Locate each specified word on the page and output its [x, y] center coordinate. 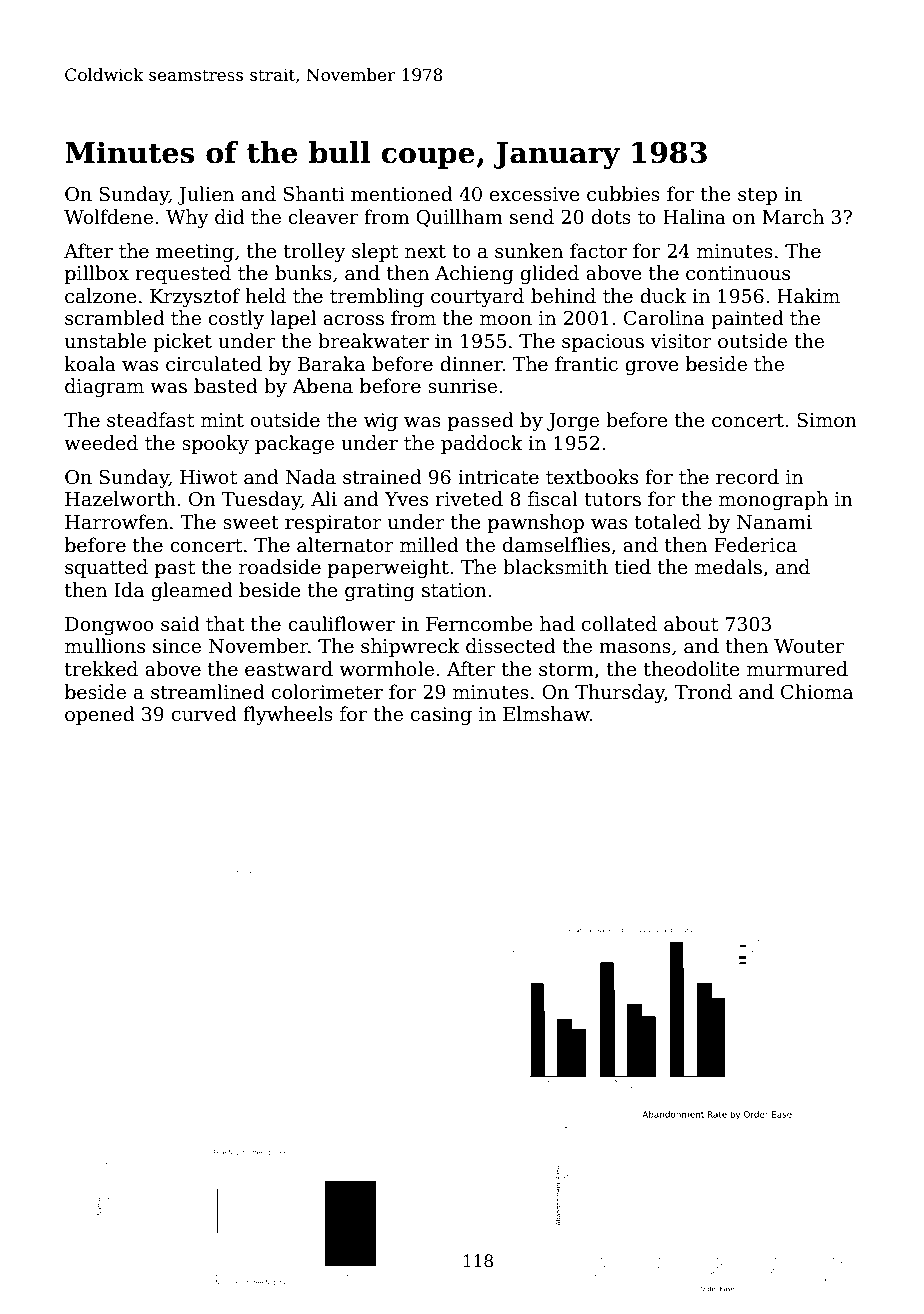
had [557, 624]
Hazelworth [120, 499]
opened [100, 715]
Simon [827, 420]
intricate [498, 477]
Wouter [809, 646]
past [175, 569]
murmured [797, 669]
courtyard [477, 297]
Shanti [314, 194]
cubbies [623, 194]
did [230, 217]
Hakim [808, 296]
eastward [289, 669]
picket [182, 342]
